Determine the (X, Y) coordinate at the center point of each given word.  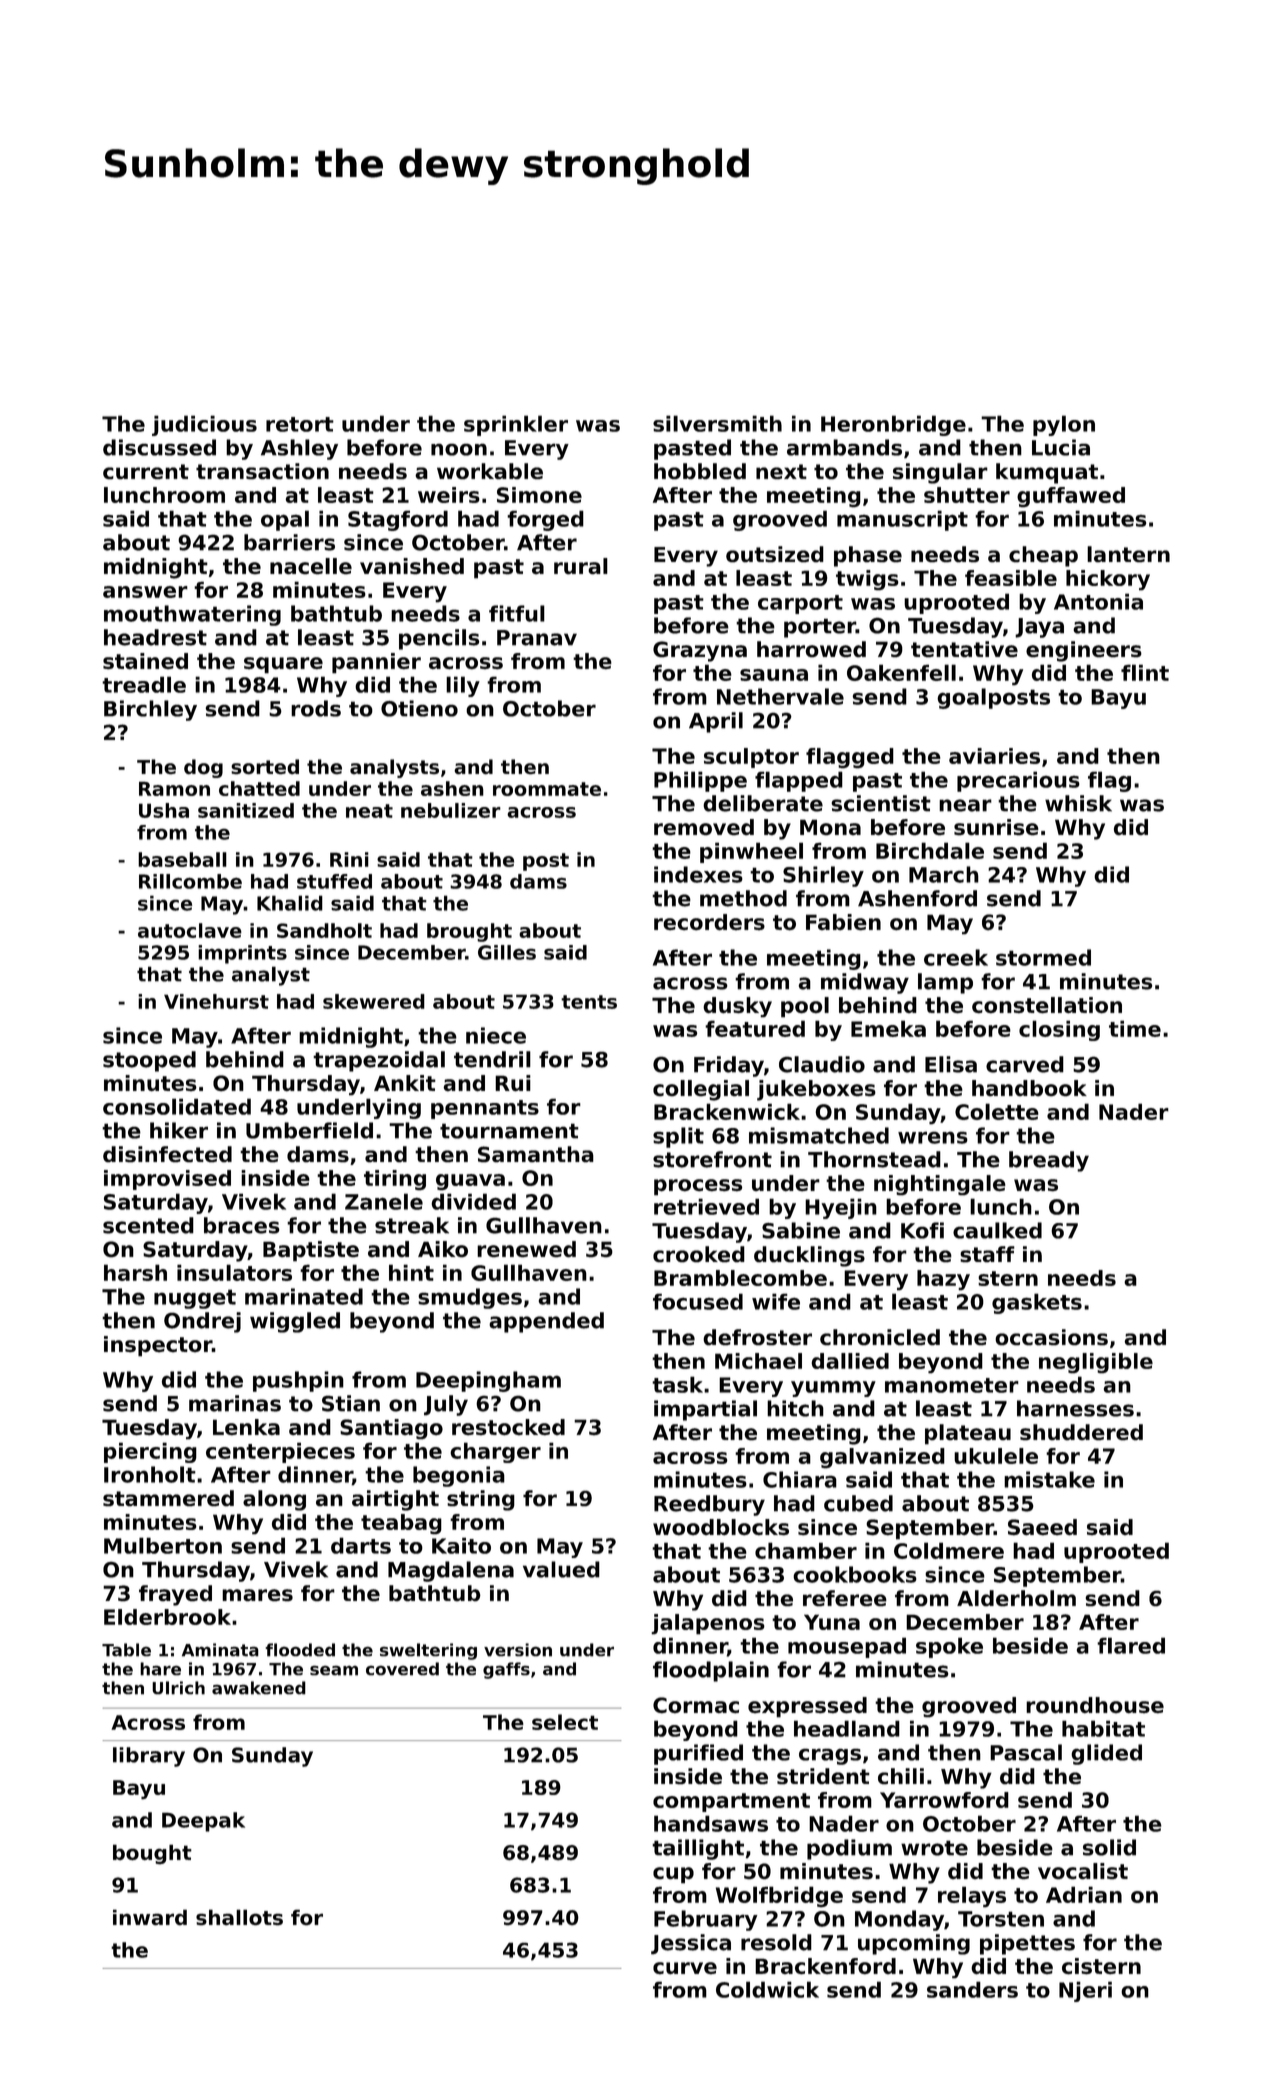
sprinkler (516, 425)
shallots (239, 1917)
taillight (698, 1849)
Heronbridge (893, 425)
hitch (795, 1408)
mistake (1049, 1479)
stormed (1043, 957)
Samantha (536, 1154)
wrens (933, 1137)
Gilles (507, 952)
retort (300, 424)
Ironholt (150, 1474)
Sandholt (324, 930)
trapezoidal (379, 1061)
